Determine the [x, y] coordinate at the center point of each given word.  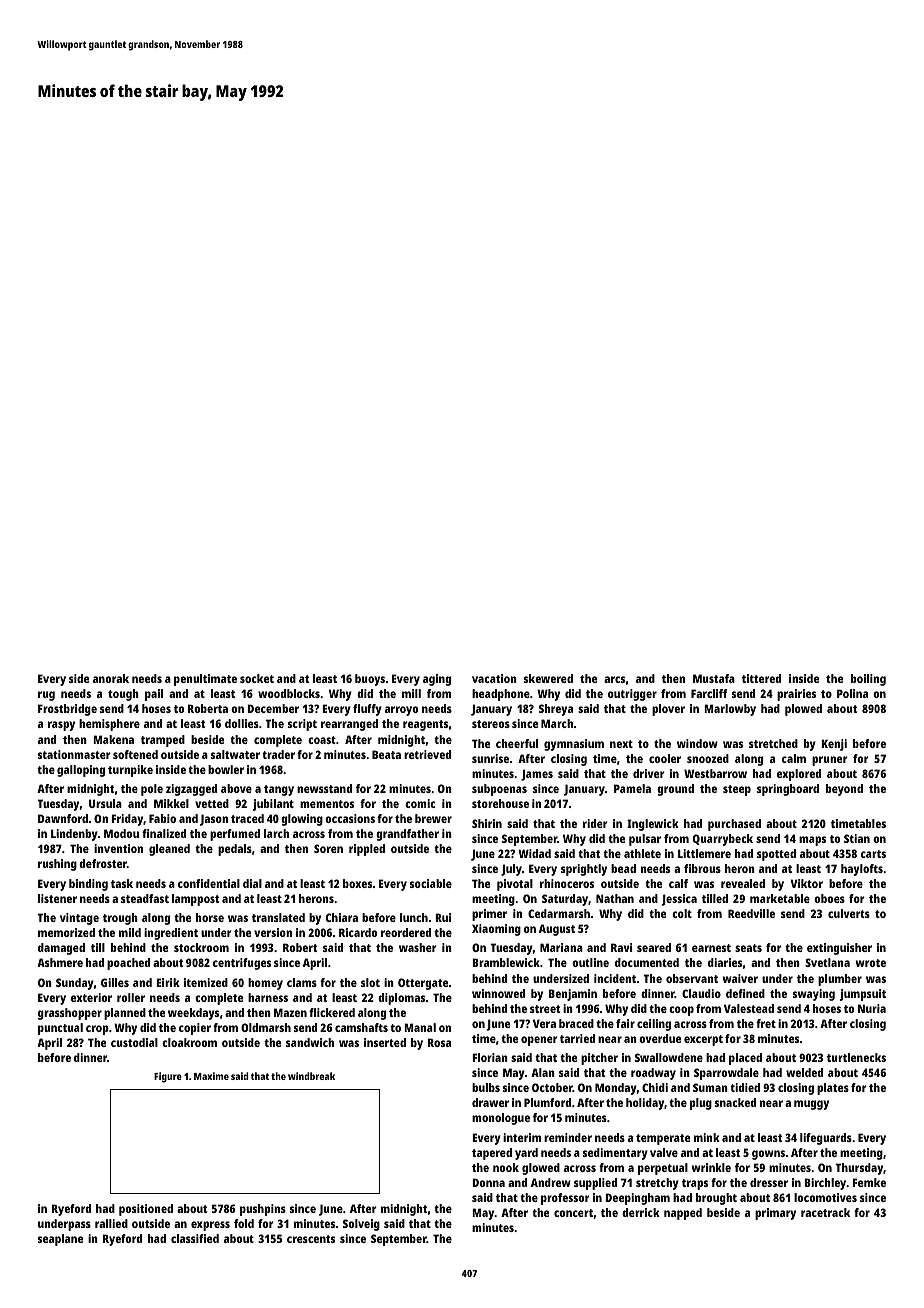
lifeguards [826, 1139]
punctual [60, 1029]
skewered [548, 678]
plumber [840, 980]
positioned [146, 1210]
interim [522, 1137]
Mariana [561, 947]
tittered [761, 678]
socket [257, 678]
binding [88, 885]
